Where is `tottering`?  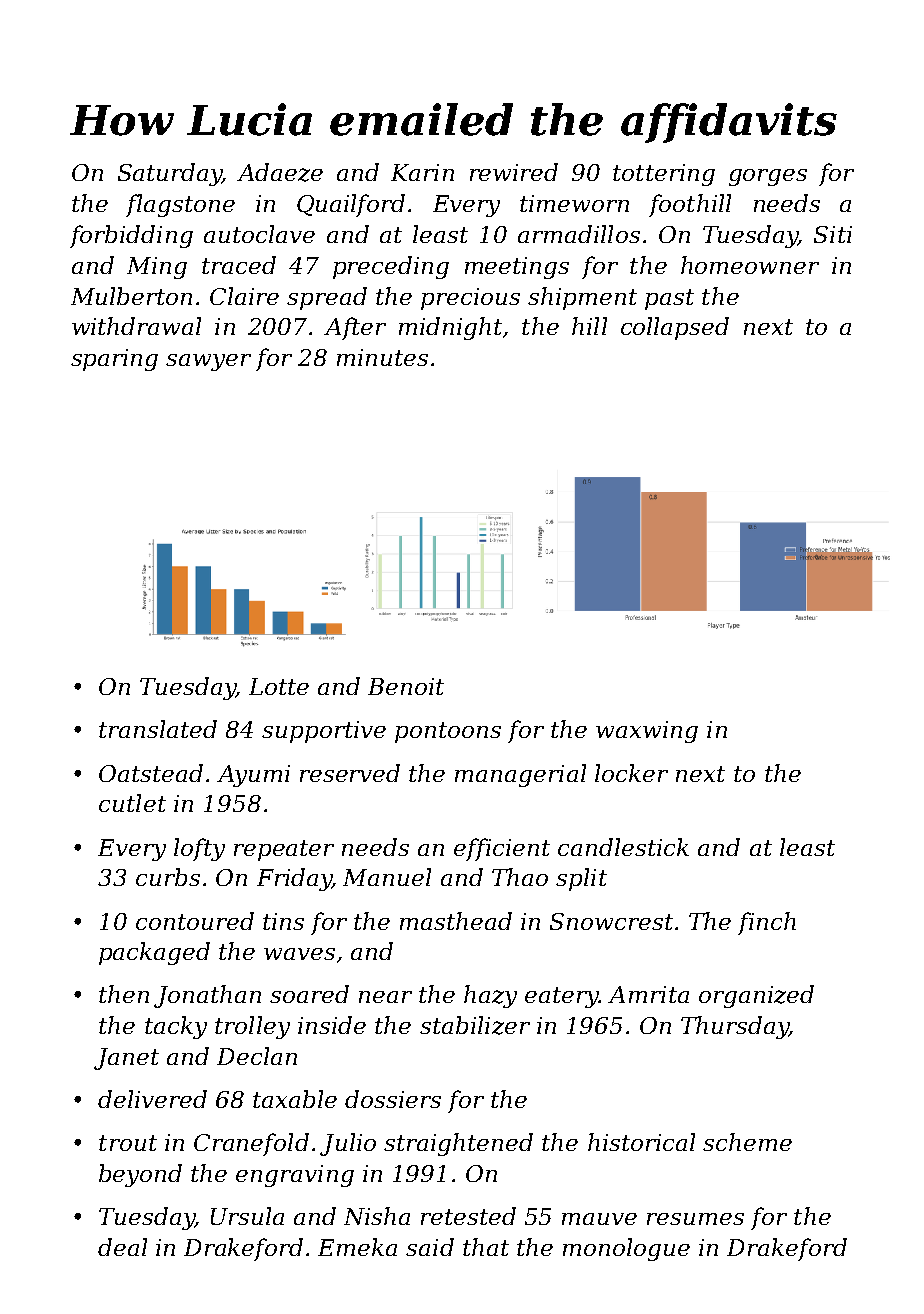
tottering is located at coordinates (664, 175).
